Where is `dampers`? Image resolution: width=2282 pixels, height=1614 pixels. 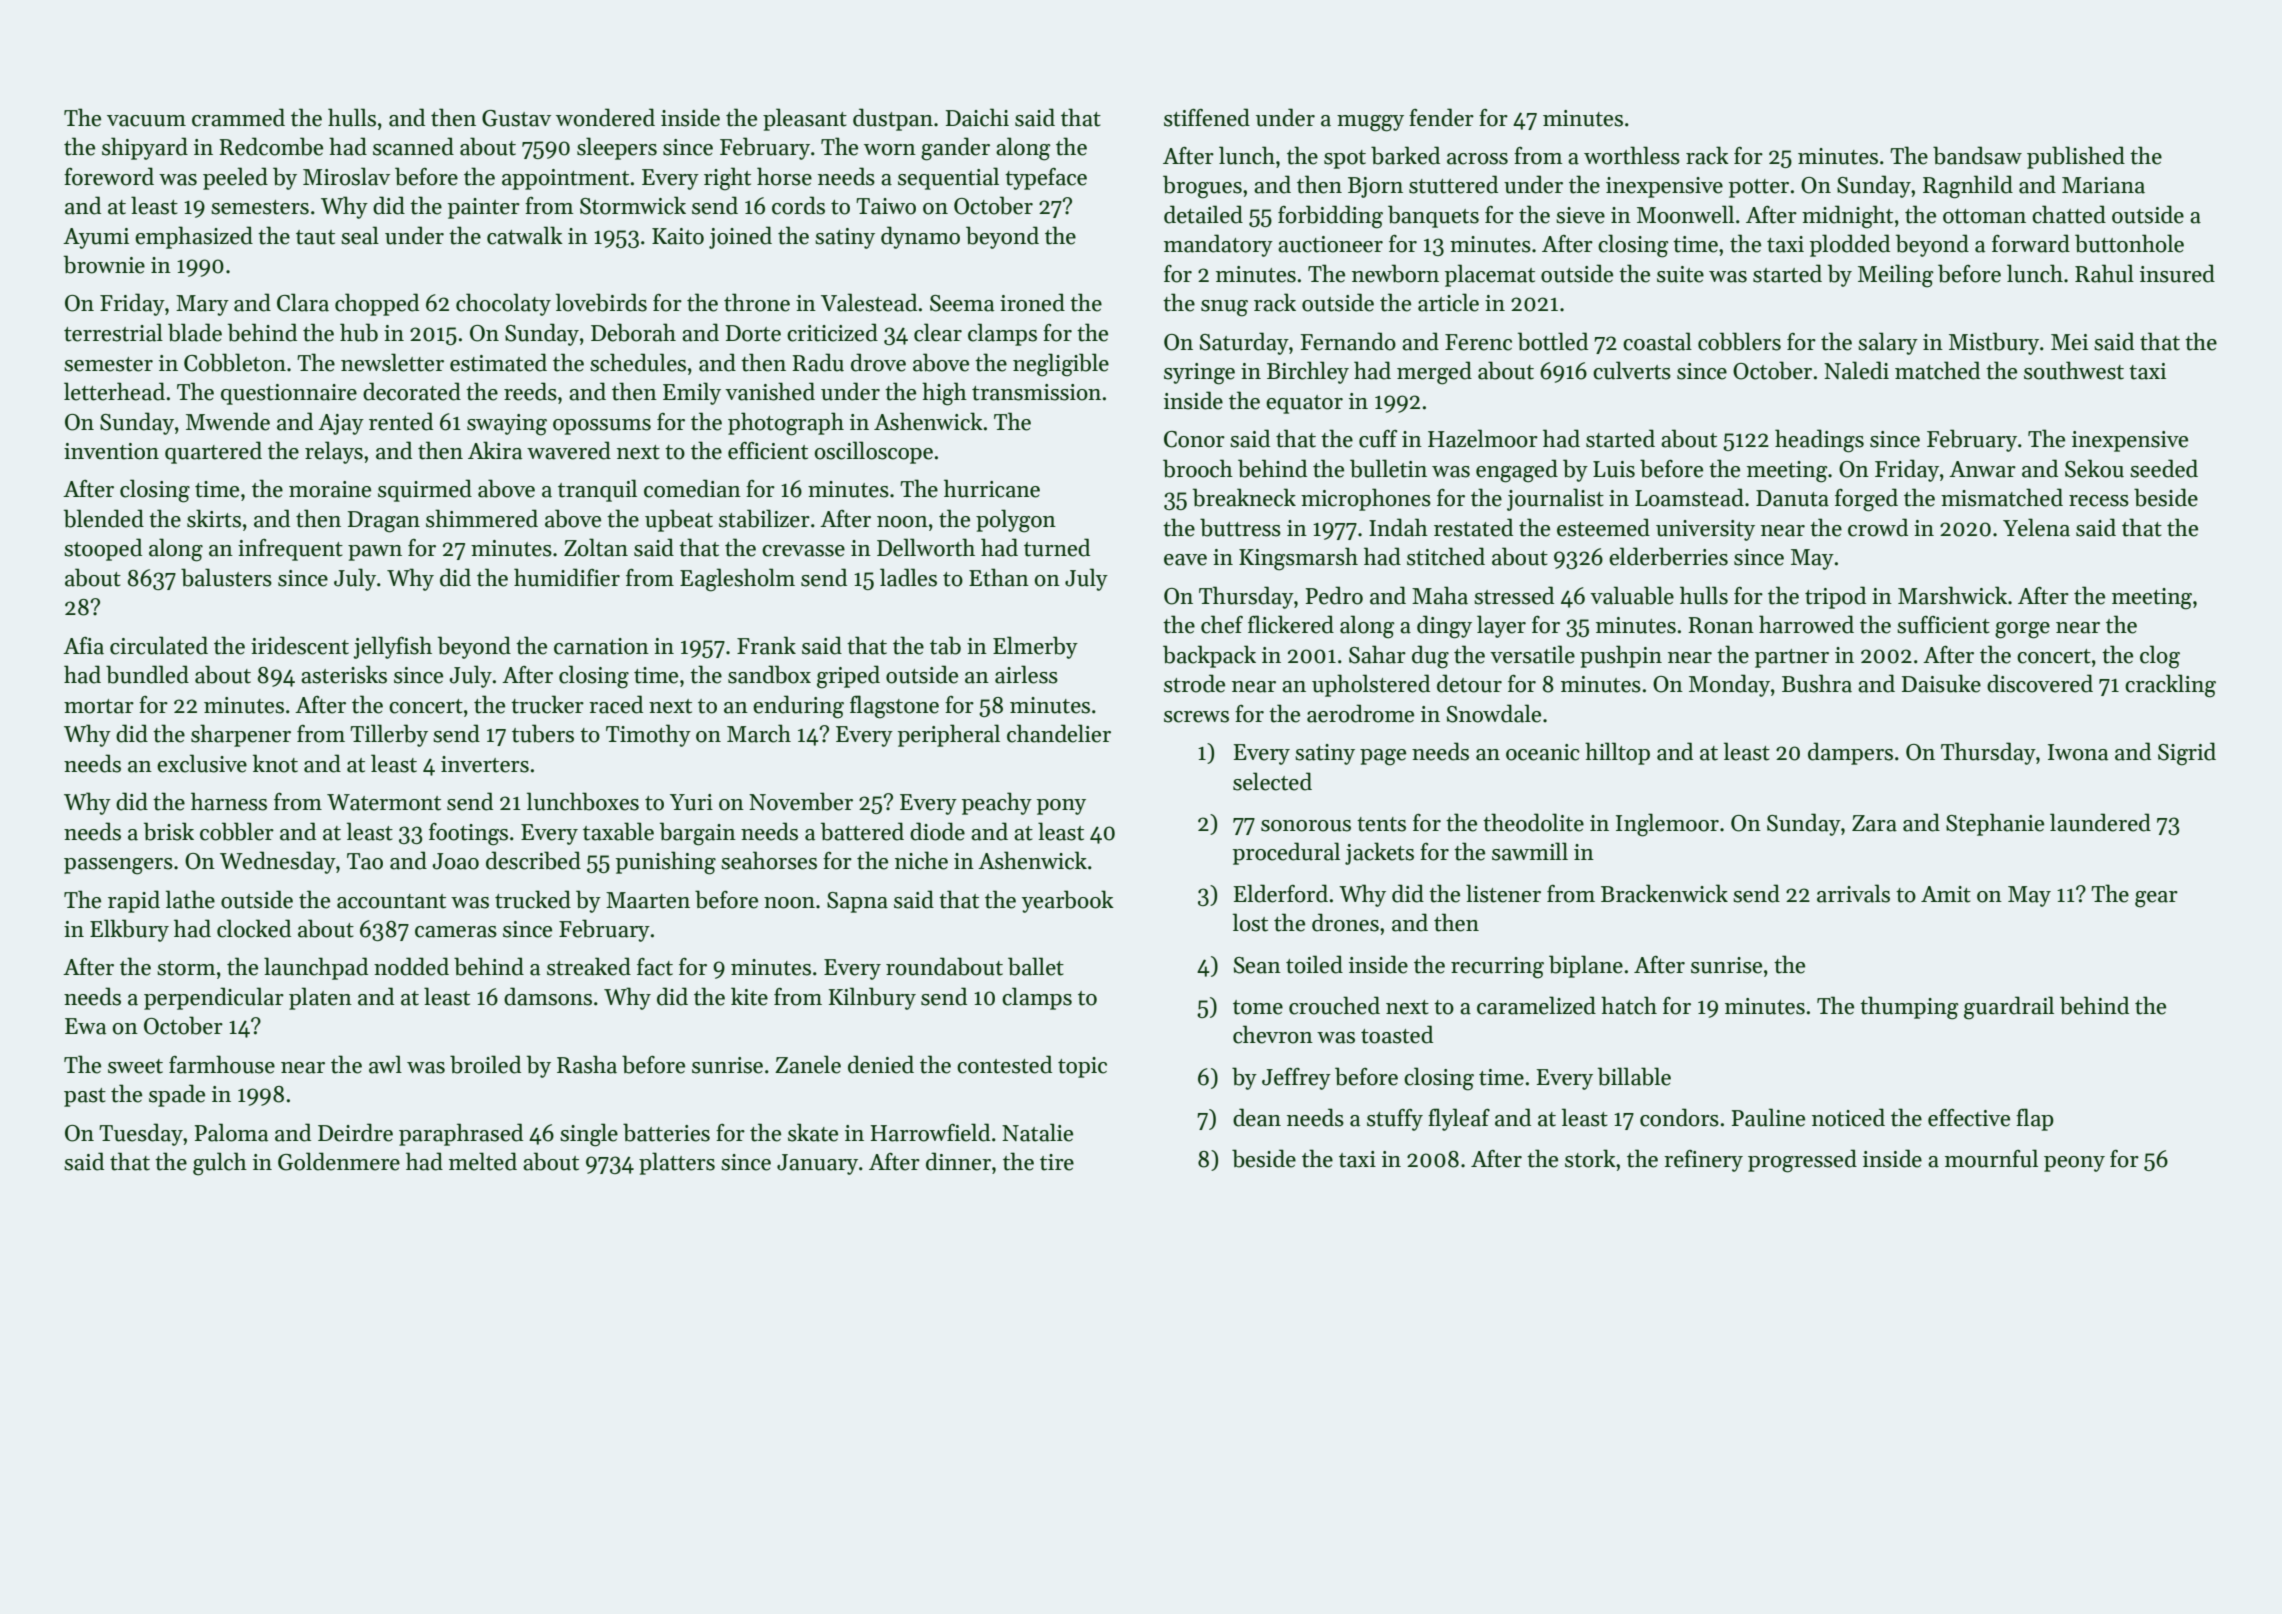
dampers is located at coordinates (1850, 753).
